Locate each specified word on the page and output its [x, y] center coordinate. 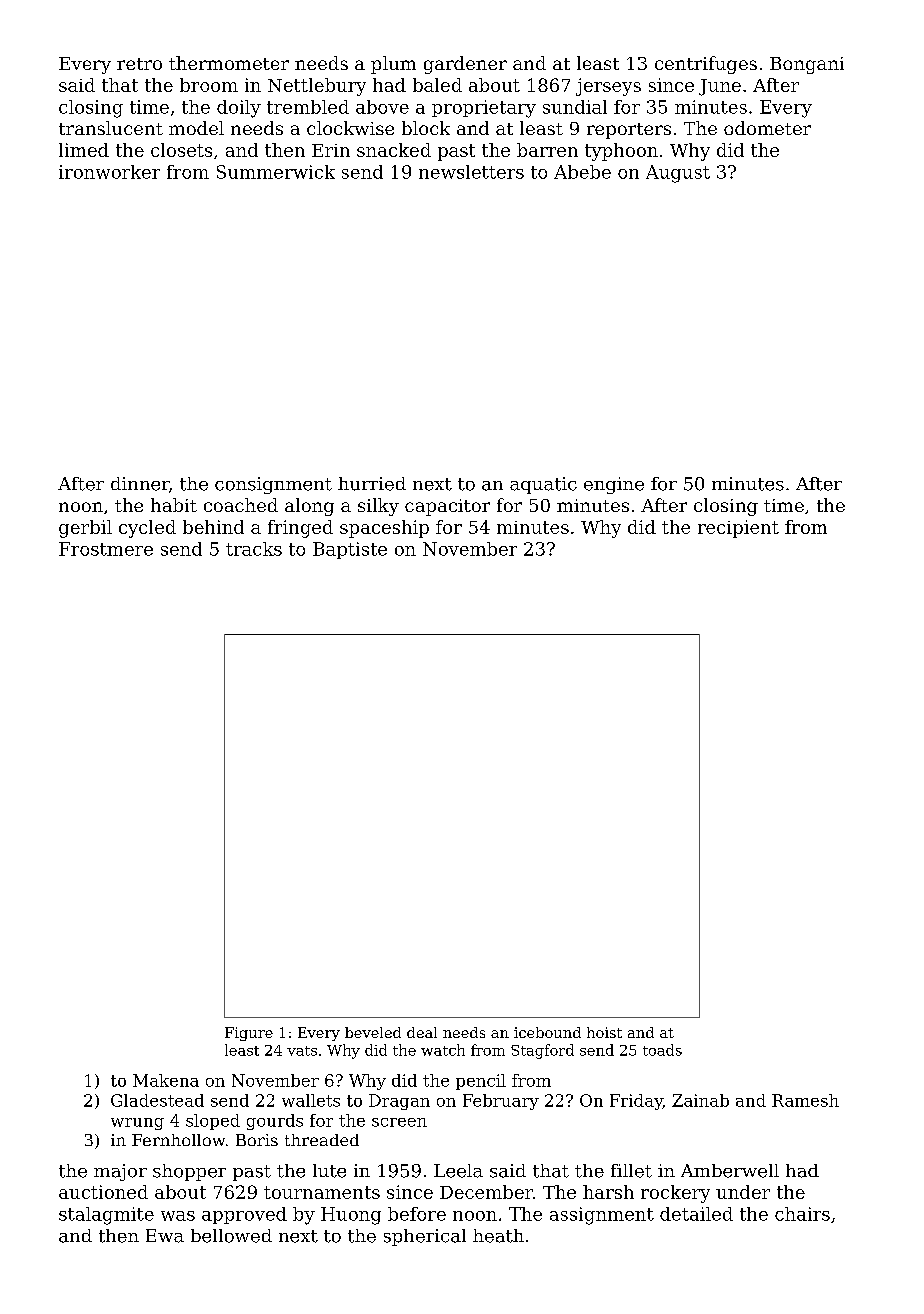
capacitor [447, 507]
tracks [254, 549]
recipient [738, 529]
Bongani [807, 65]
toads [662, 1050]
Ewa [165, 1236]
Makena [166, 1080]
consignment [273, 485]
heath [498, 1236]
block [426, 128]
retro [139, 64]
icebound [547, 1032]
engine [614, 485]
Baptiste [350, 550]
